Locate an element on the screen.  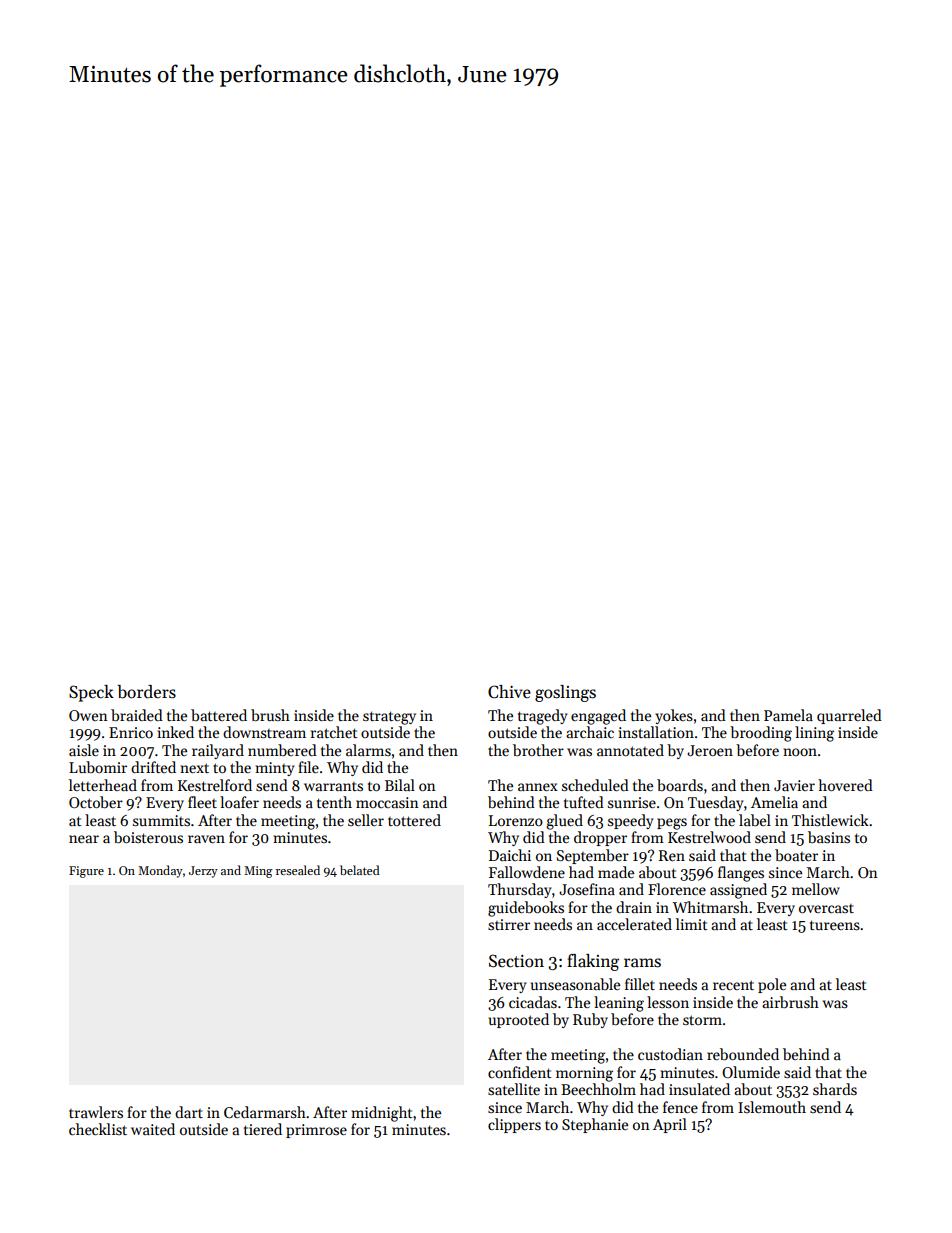
tiered is located at coordinates (263, 1129).
